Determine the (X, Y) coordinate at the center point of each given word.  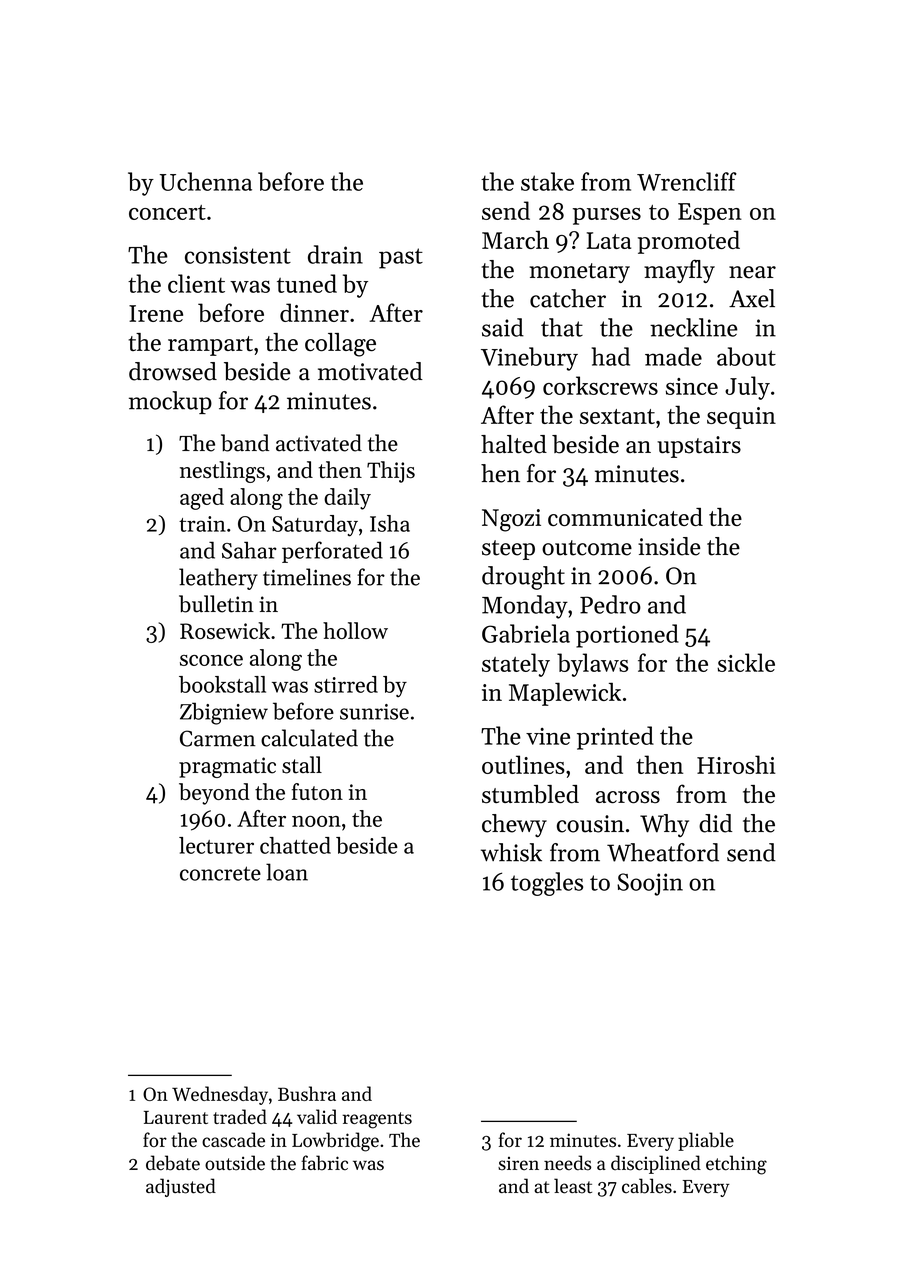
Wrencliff (687, 181)
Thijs (391, 472)
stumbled (530, 794)
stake (547, 181)
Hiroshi (736, 764)
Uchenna (206, 181)
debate (173, 1163)
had (611, 356)
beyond (214, 794)
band (245, 443)
